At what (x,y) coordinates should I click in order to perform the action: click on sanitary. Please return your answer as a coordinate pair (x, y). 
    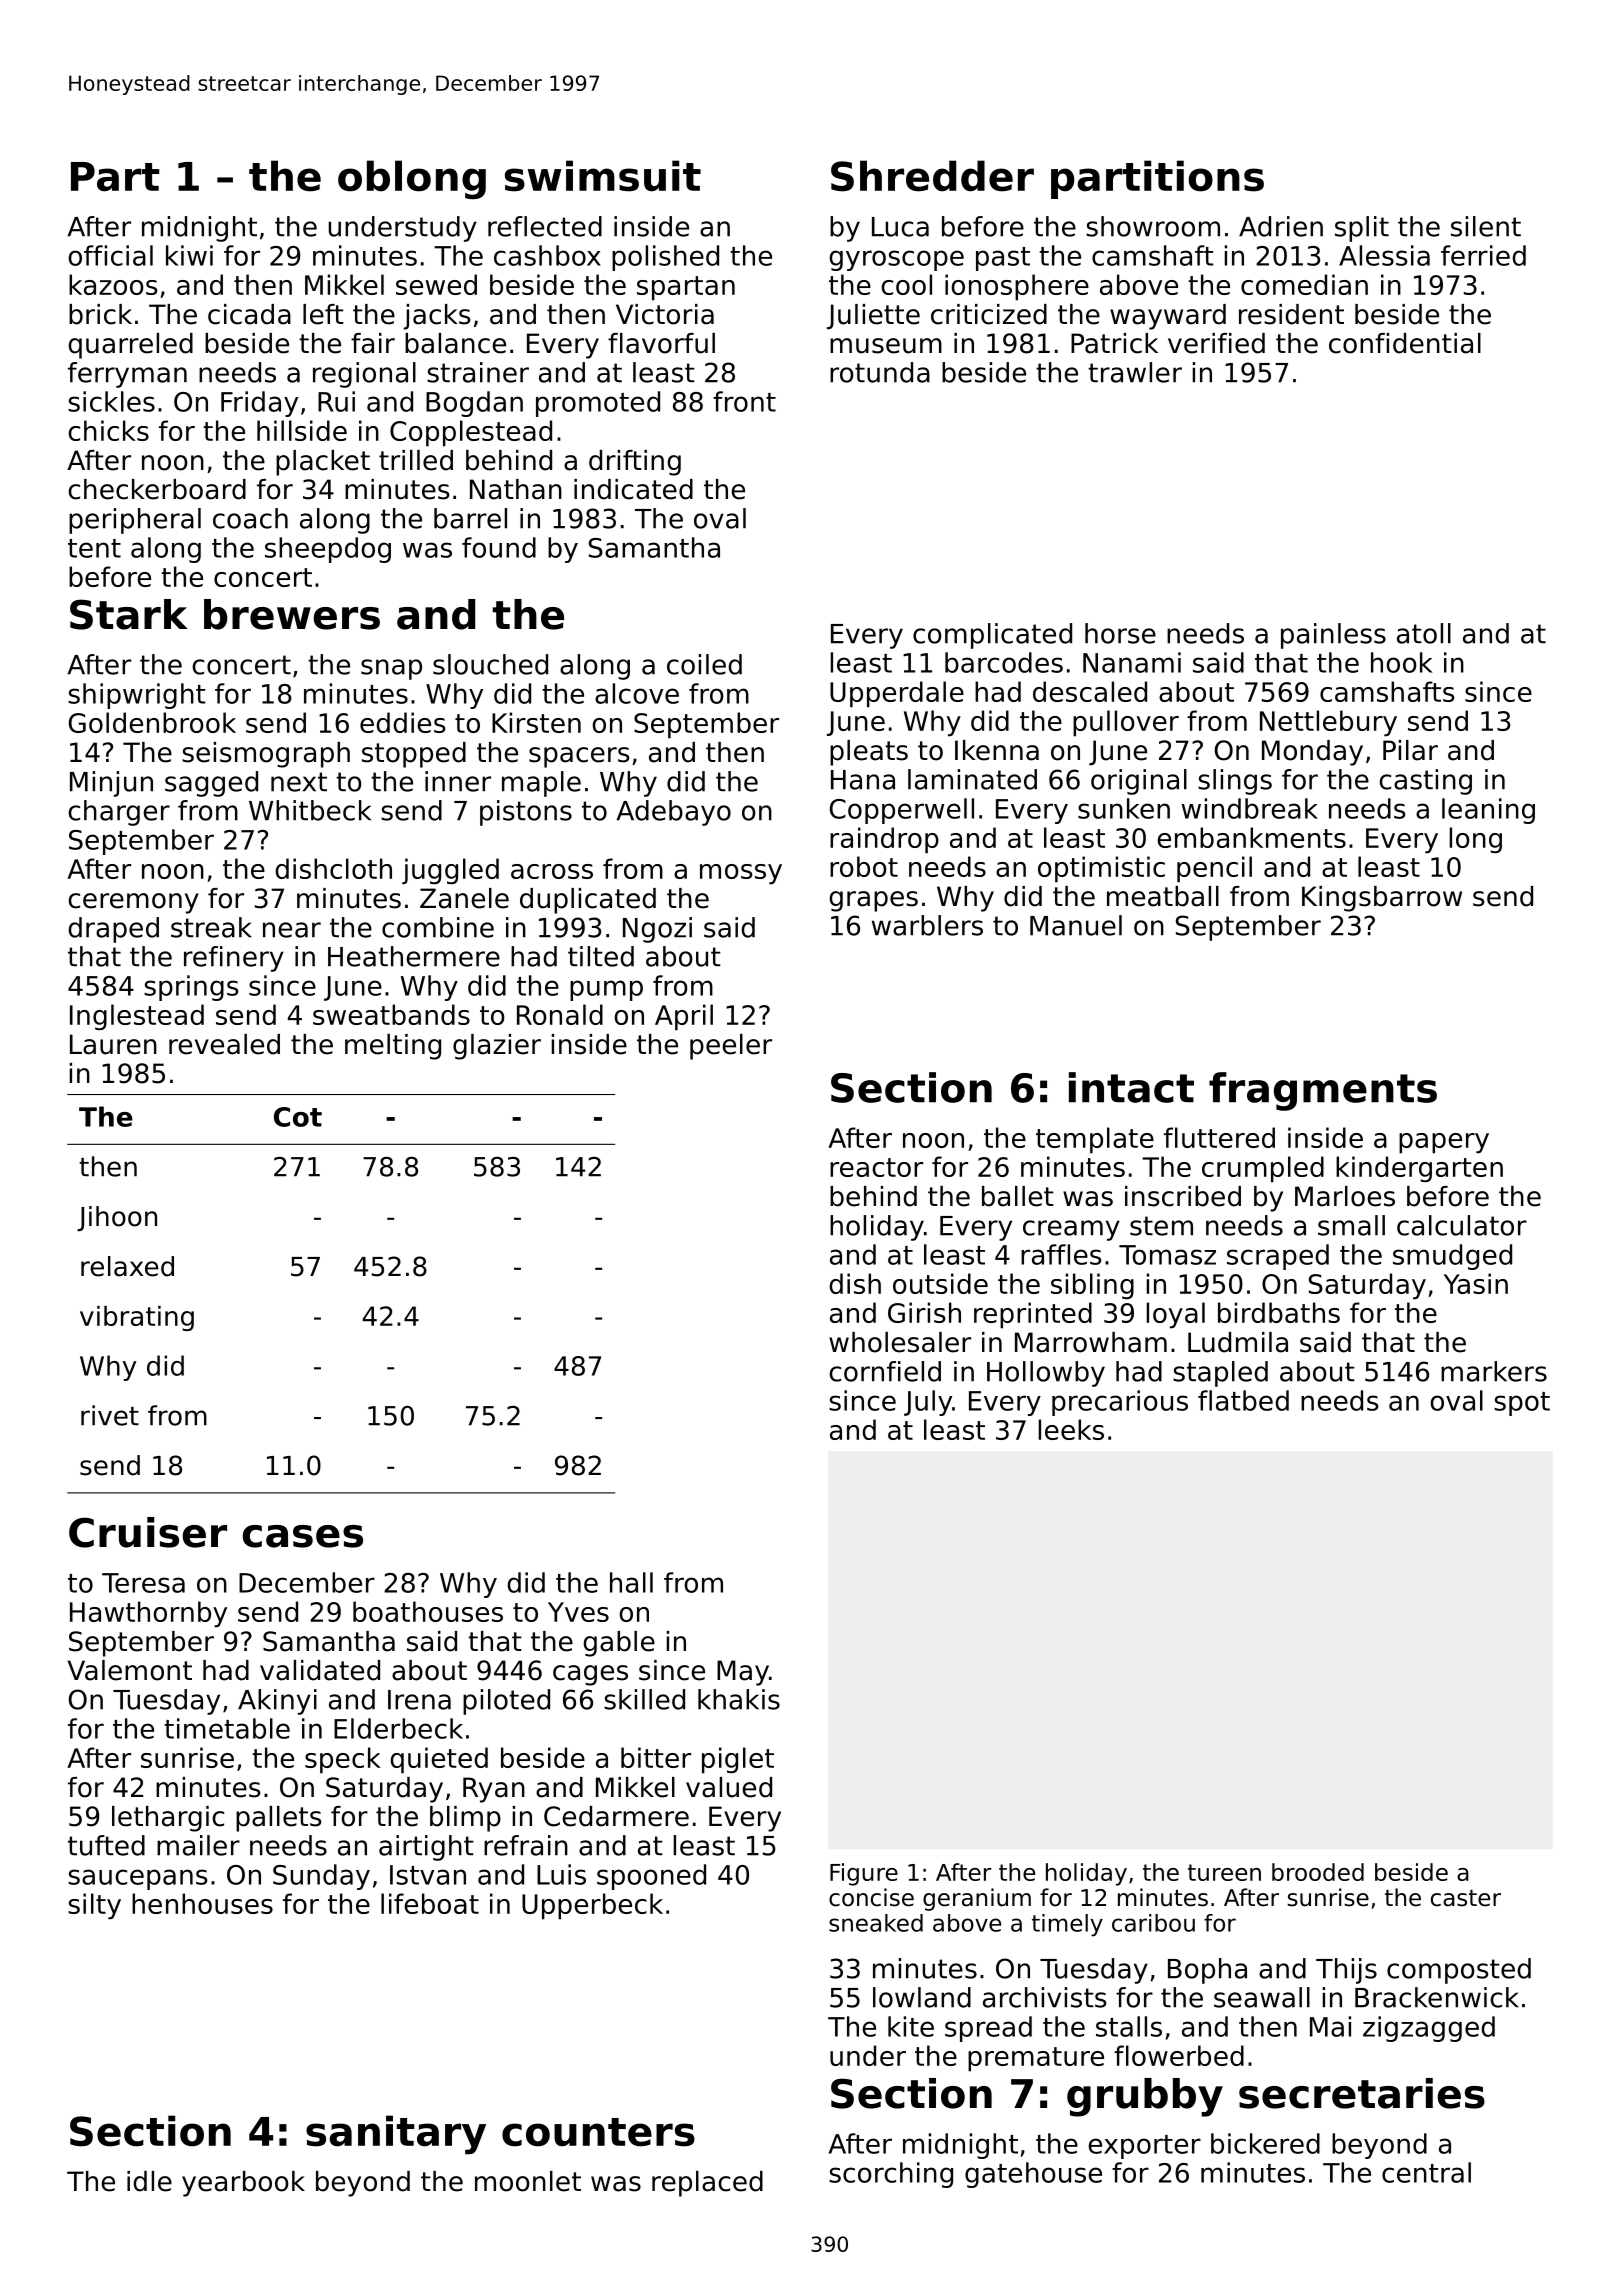
    Looking at the image, I should click on (396, 2135).
